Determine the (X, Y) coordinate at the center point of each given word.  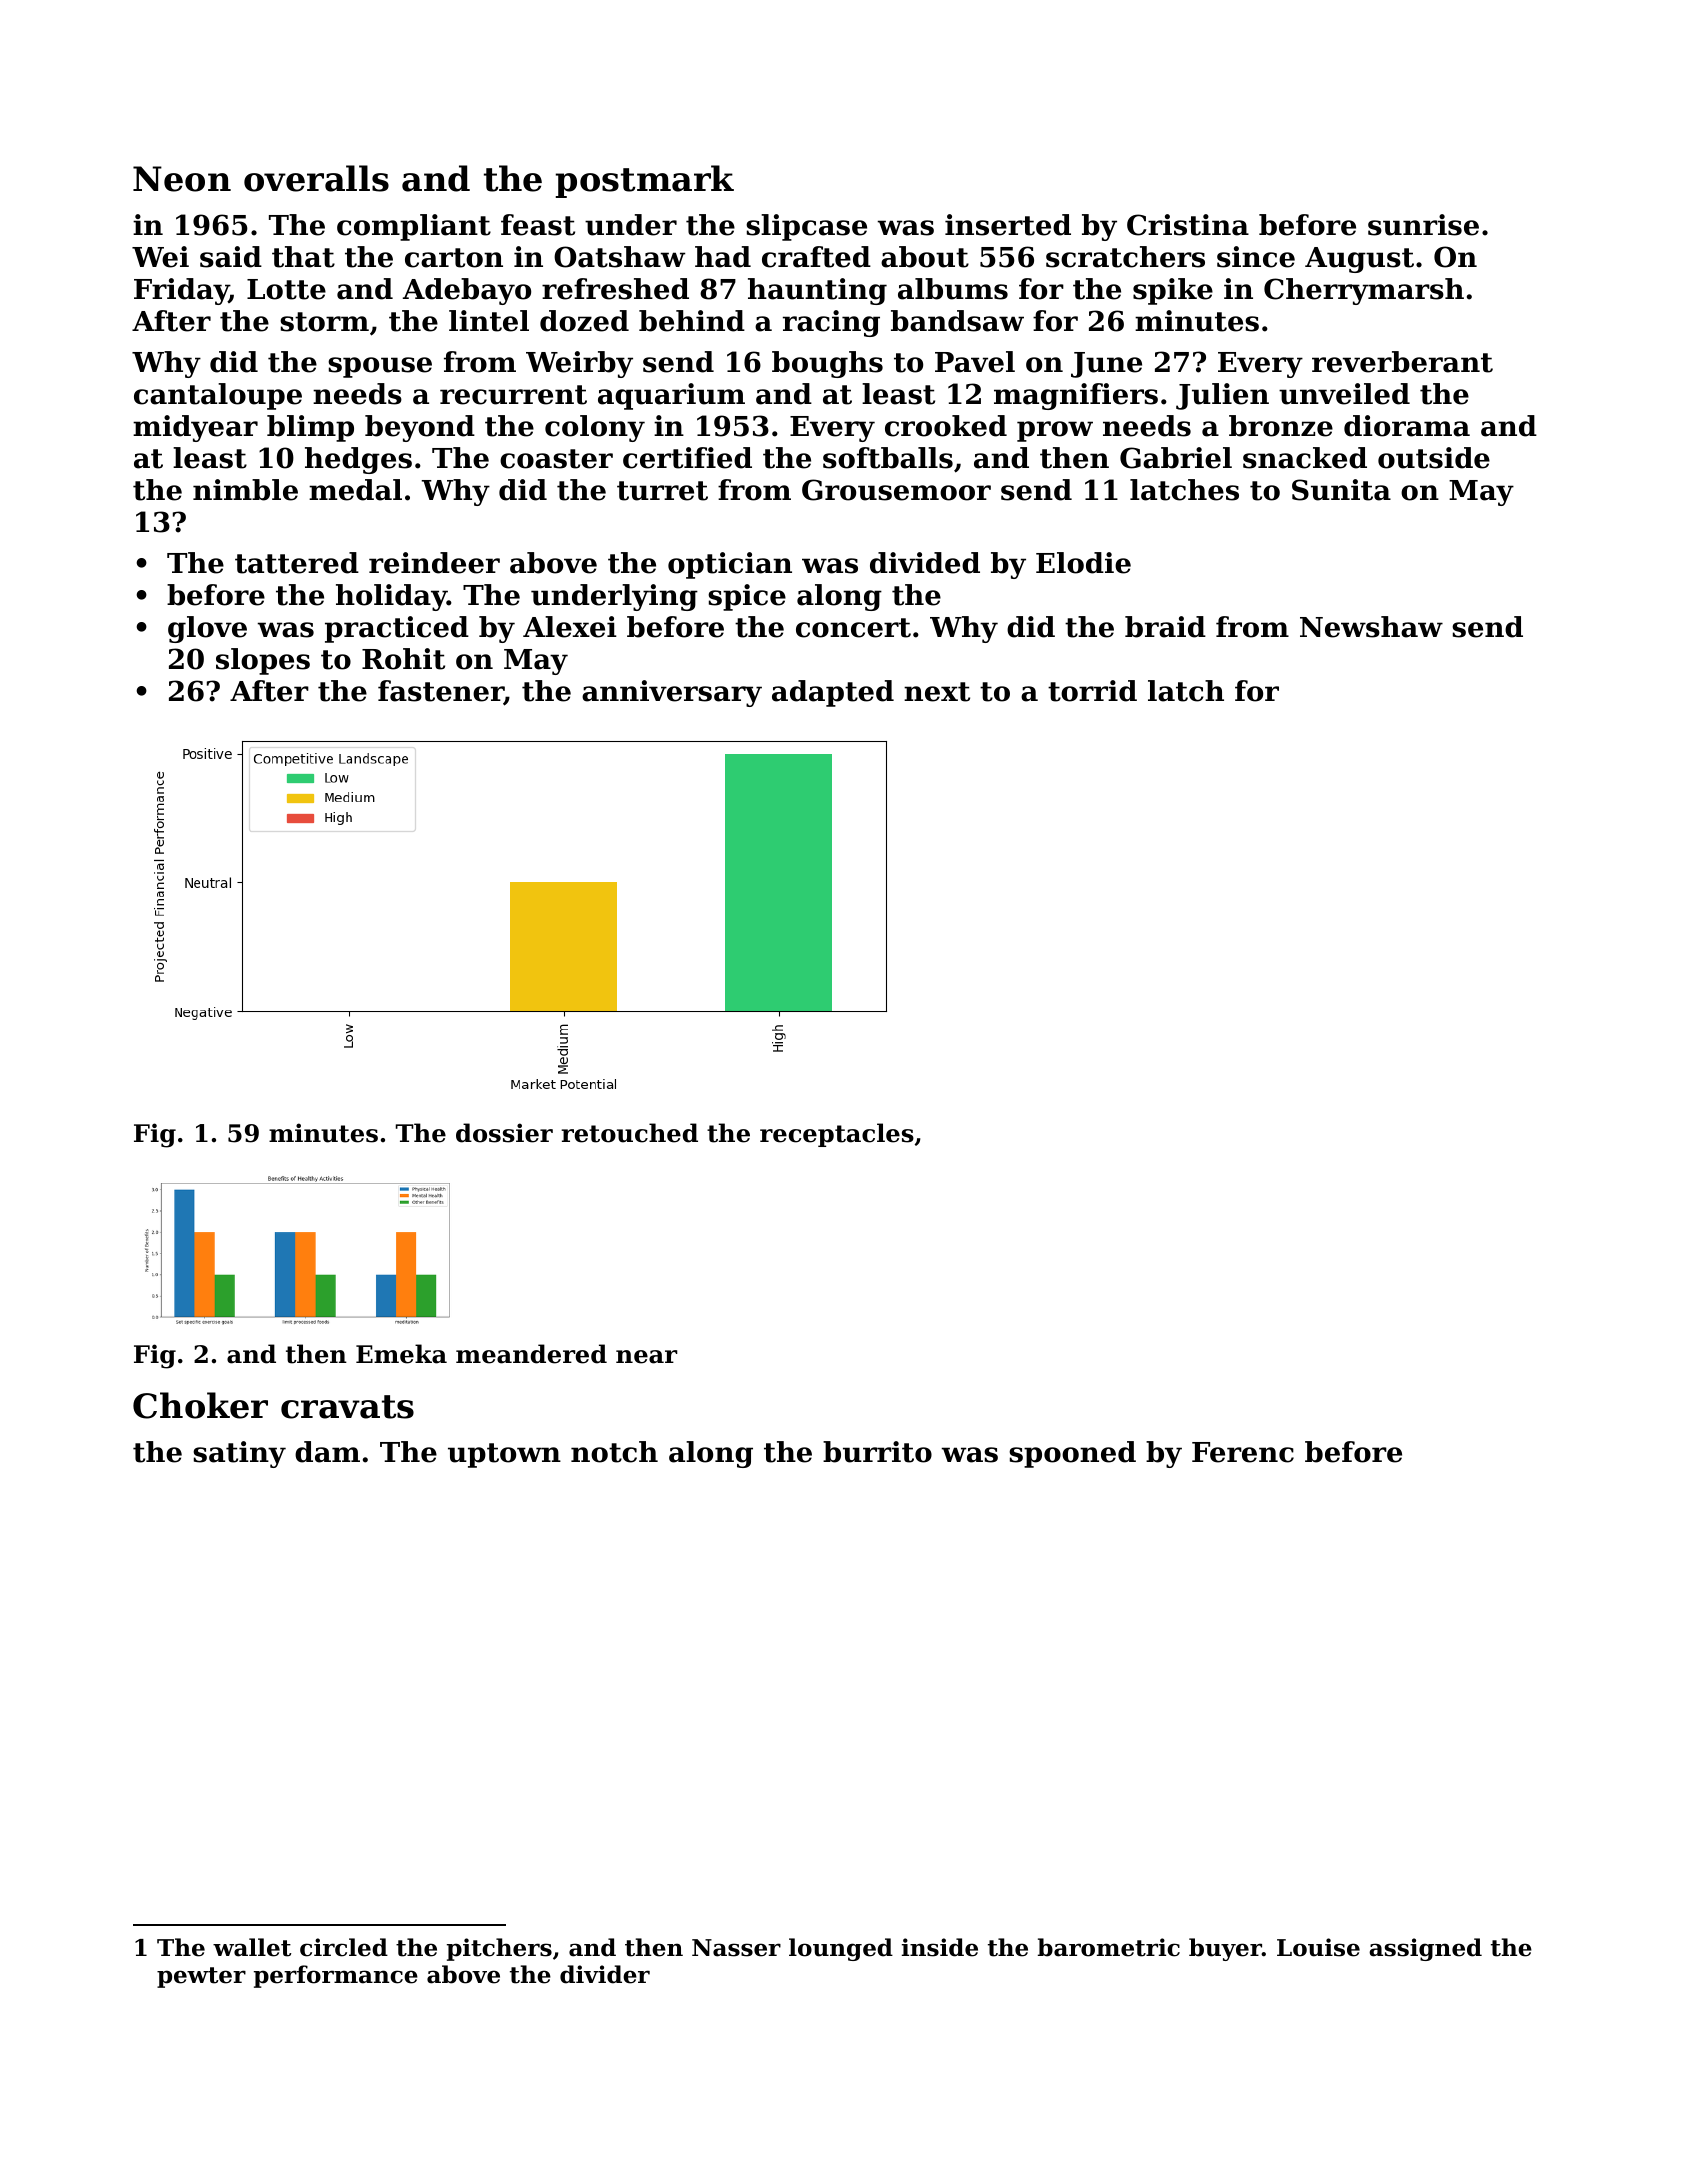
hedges (358, 460)
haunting (817, 291)
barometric (1109, 1947)
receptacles (837, 1135)
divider (605, 1974)
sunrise (1423, 225)
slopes (263, 661)
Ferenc (1243, 1452)
